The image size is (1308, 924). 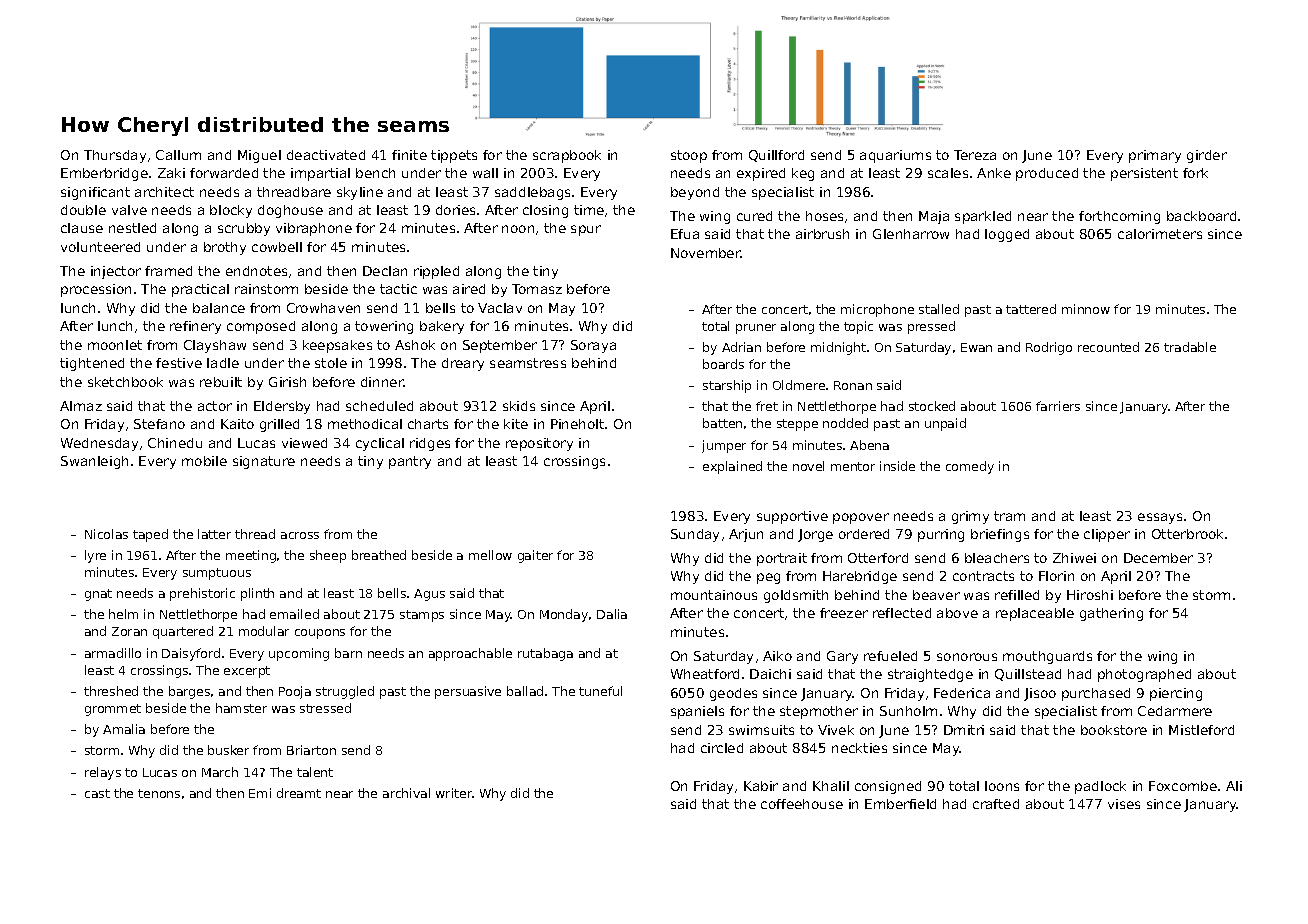 What do you see at coordinates (463, 364) in the screenshot?
I see `dreary` at bounding box center [463, 364].
